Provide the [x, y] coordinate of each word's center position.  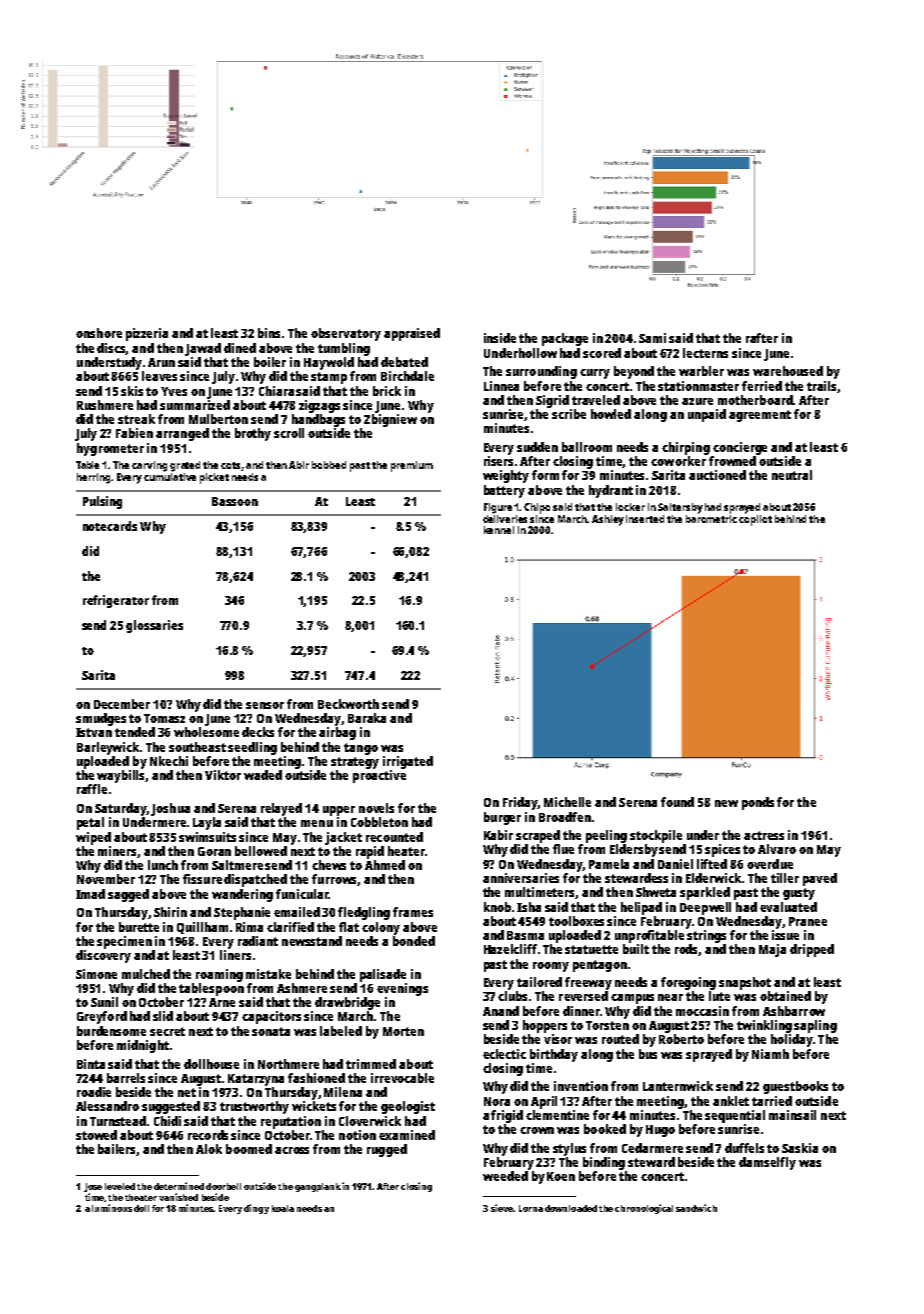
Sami [652, 338]
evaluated [788, 907]
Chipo [537, 508]
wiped [93, 838]
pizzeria [147, 334]
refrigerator [116, 601]
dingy [256, 1209]
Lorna [531, 1208]
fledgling [364, 913]
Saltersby [680, 508]
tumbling [344, 349]
